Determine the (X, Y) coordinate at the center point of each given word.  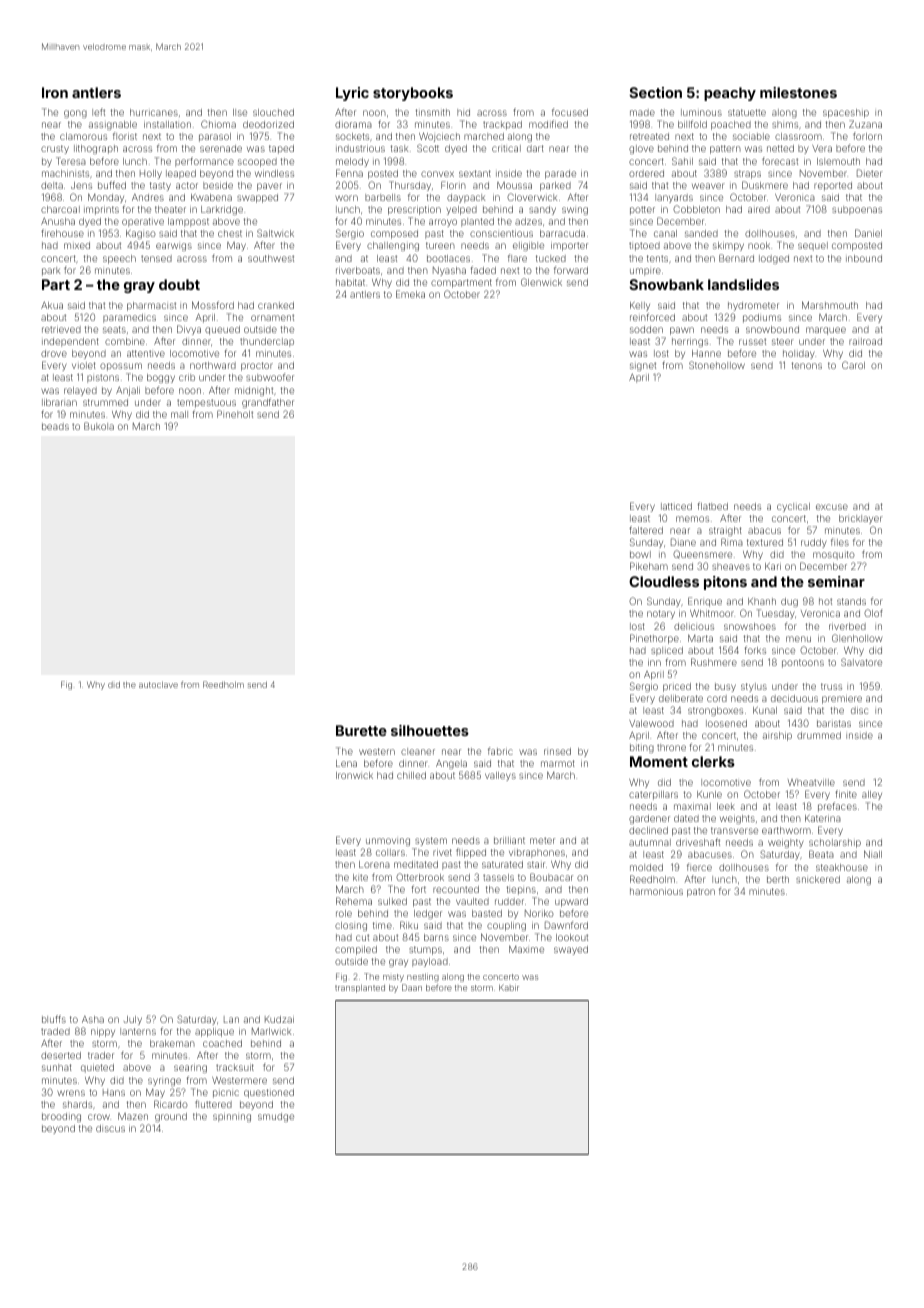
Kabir (509, 987)
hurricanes (154, 112)
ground (171, 1117)
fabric (500, 751)
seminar (836, 581)
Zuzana (865, 124)
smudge (276, 1117)
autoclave (158, 685)
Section (655, 92)
